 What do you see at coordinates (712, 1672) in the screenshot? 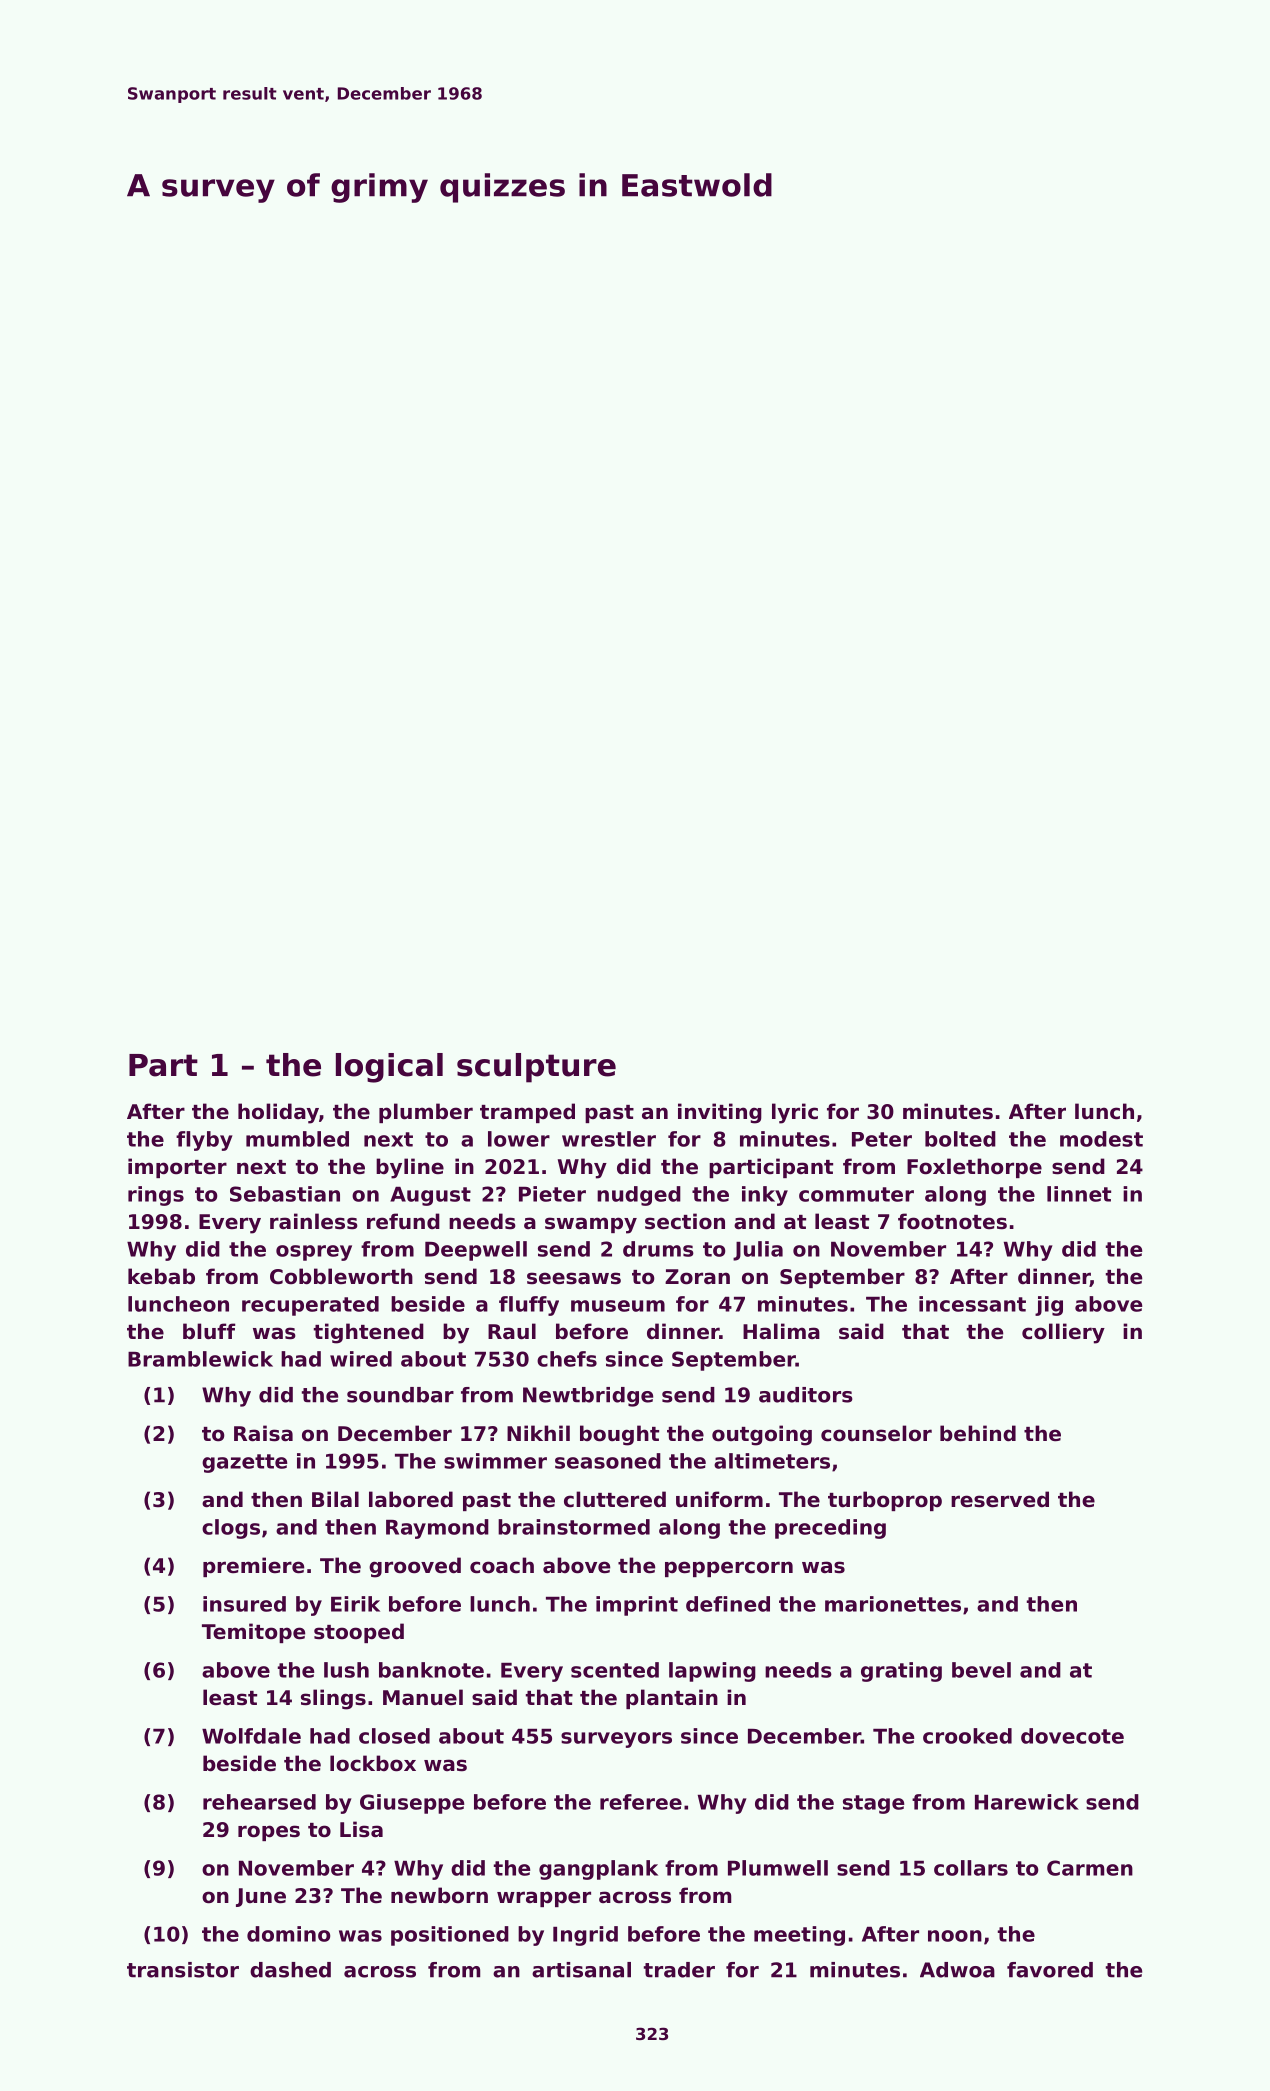
I see `lapwing` at bounding box center [712, 1672].
